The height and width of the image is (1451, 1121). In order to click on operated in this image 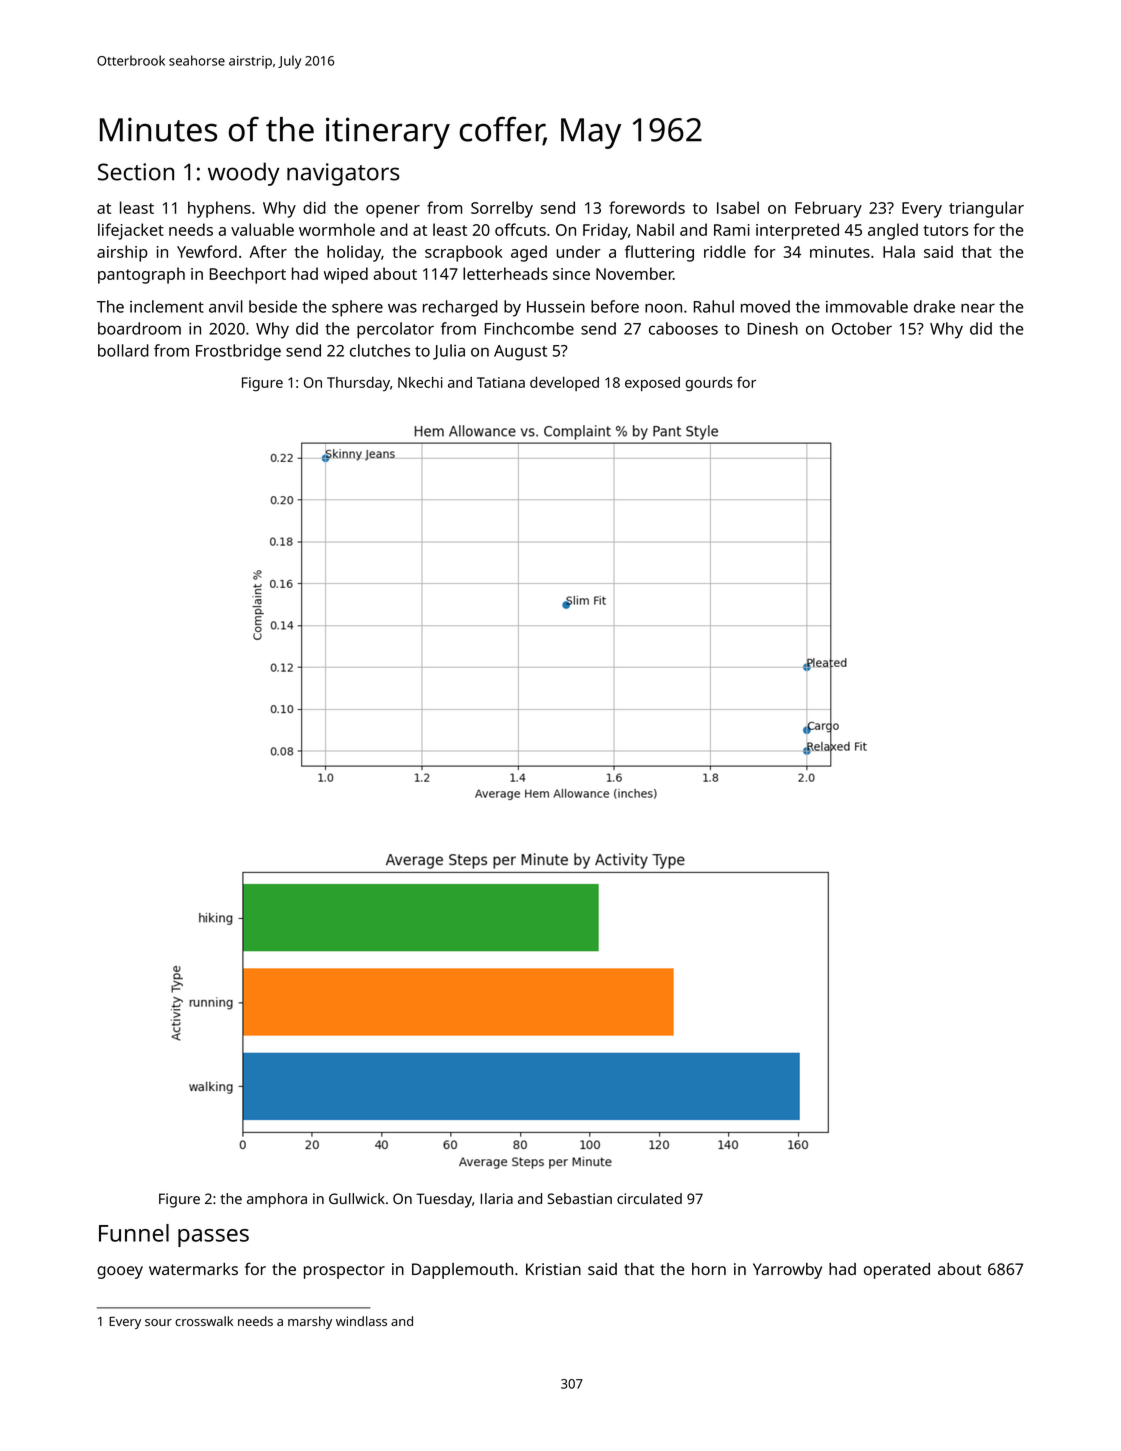, I will do `click(897, 1271)`.
